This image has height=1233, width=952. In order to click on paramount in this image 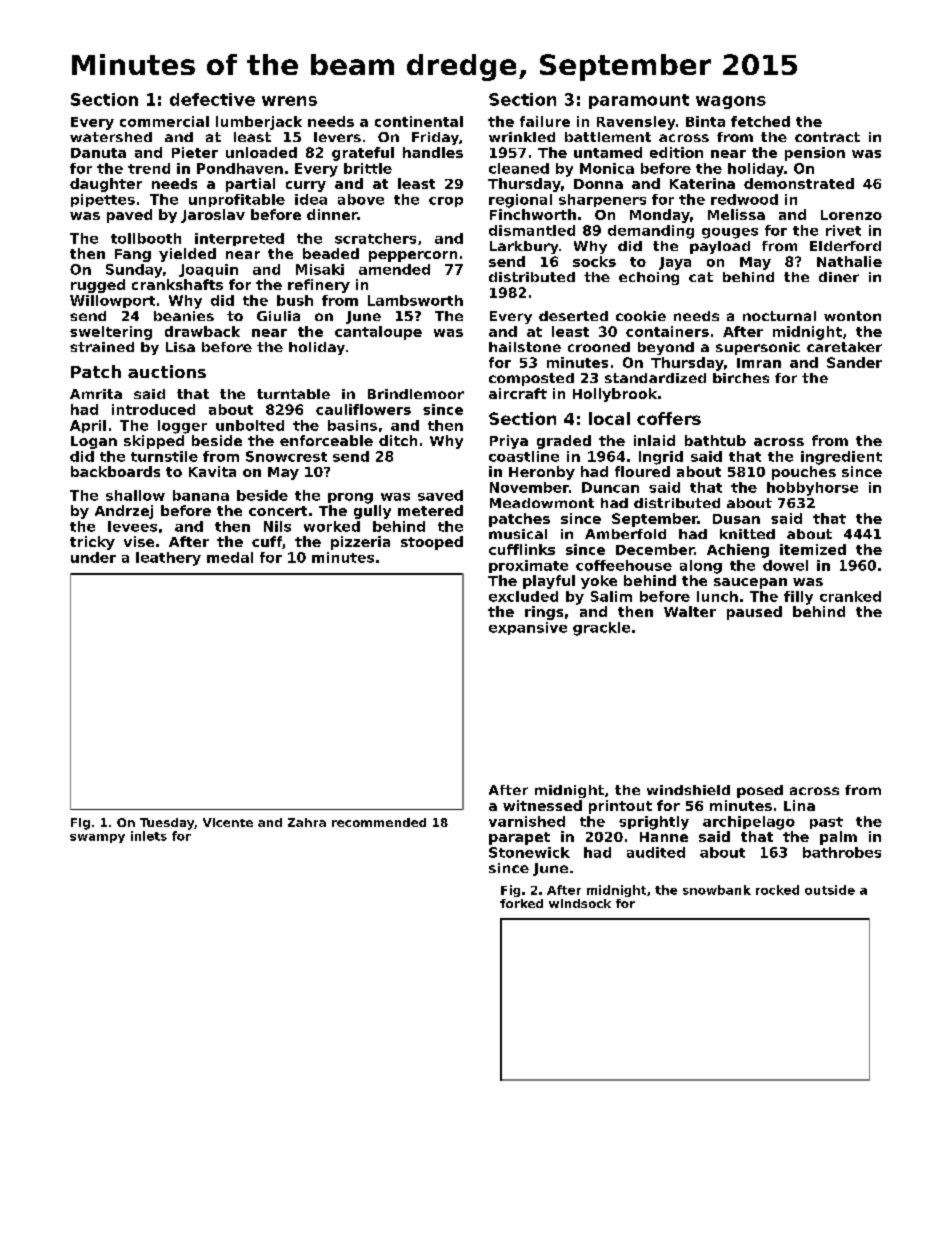, I will do `click(639, 101)`.
